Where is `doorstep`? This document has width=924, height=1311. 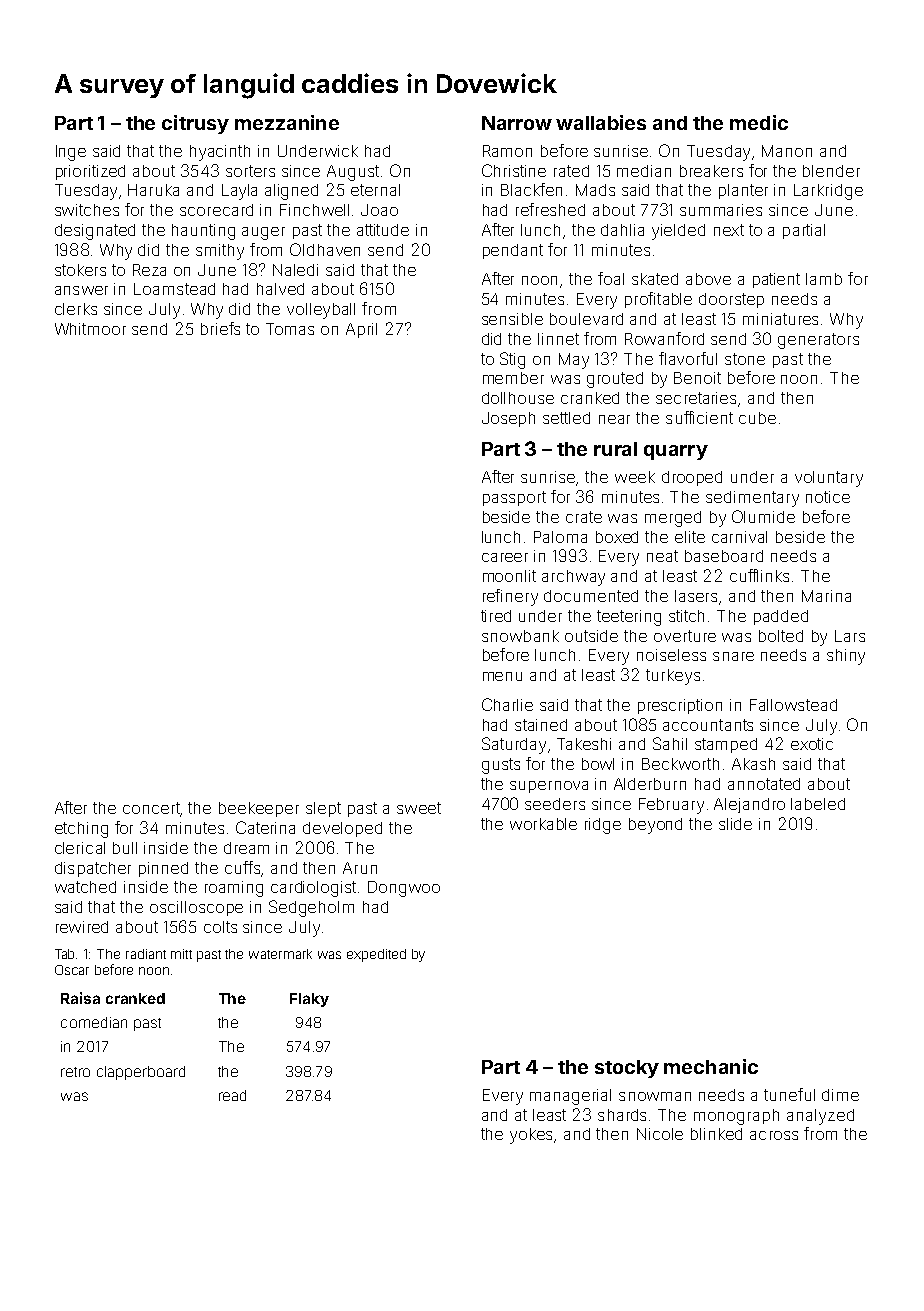
doorstep is located at coordinates (731, 300).
